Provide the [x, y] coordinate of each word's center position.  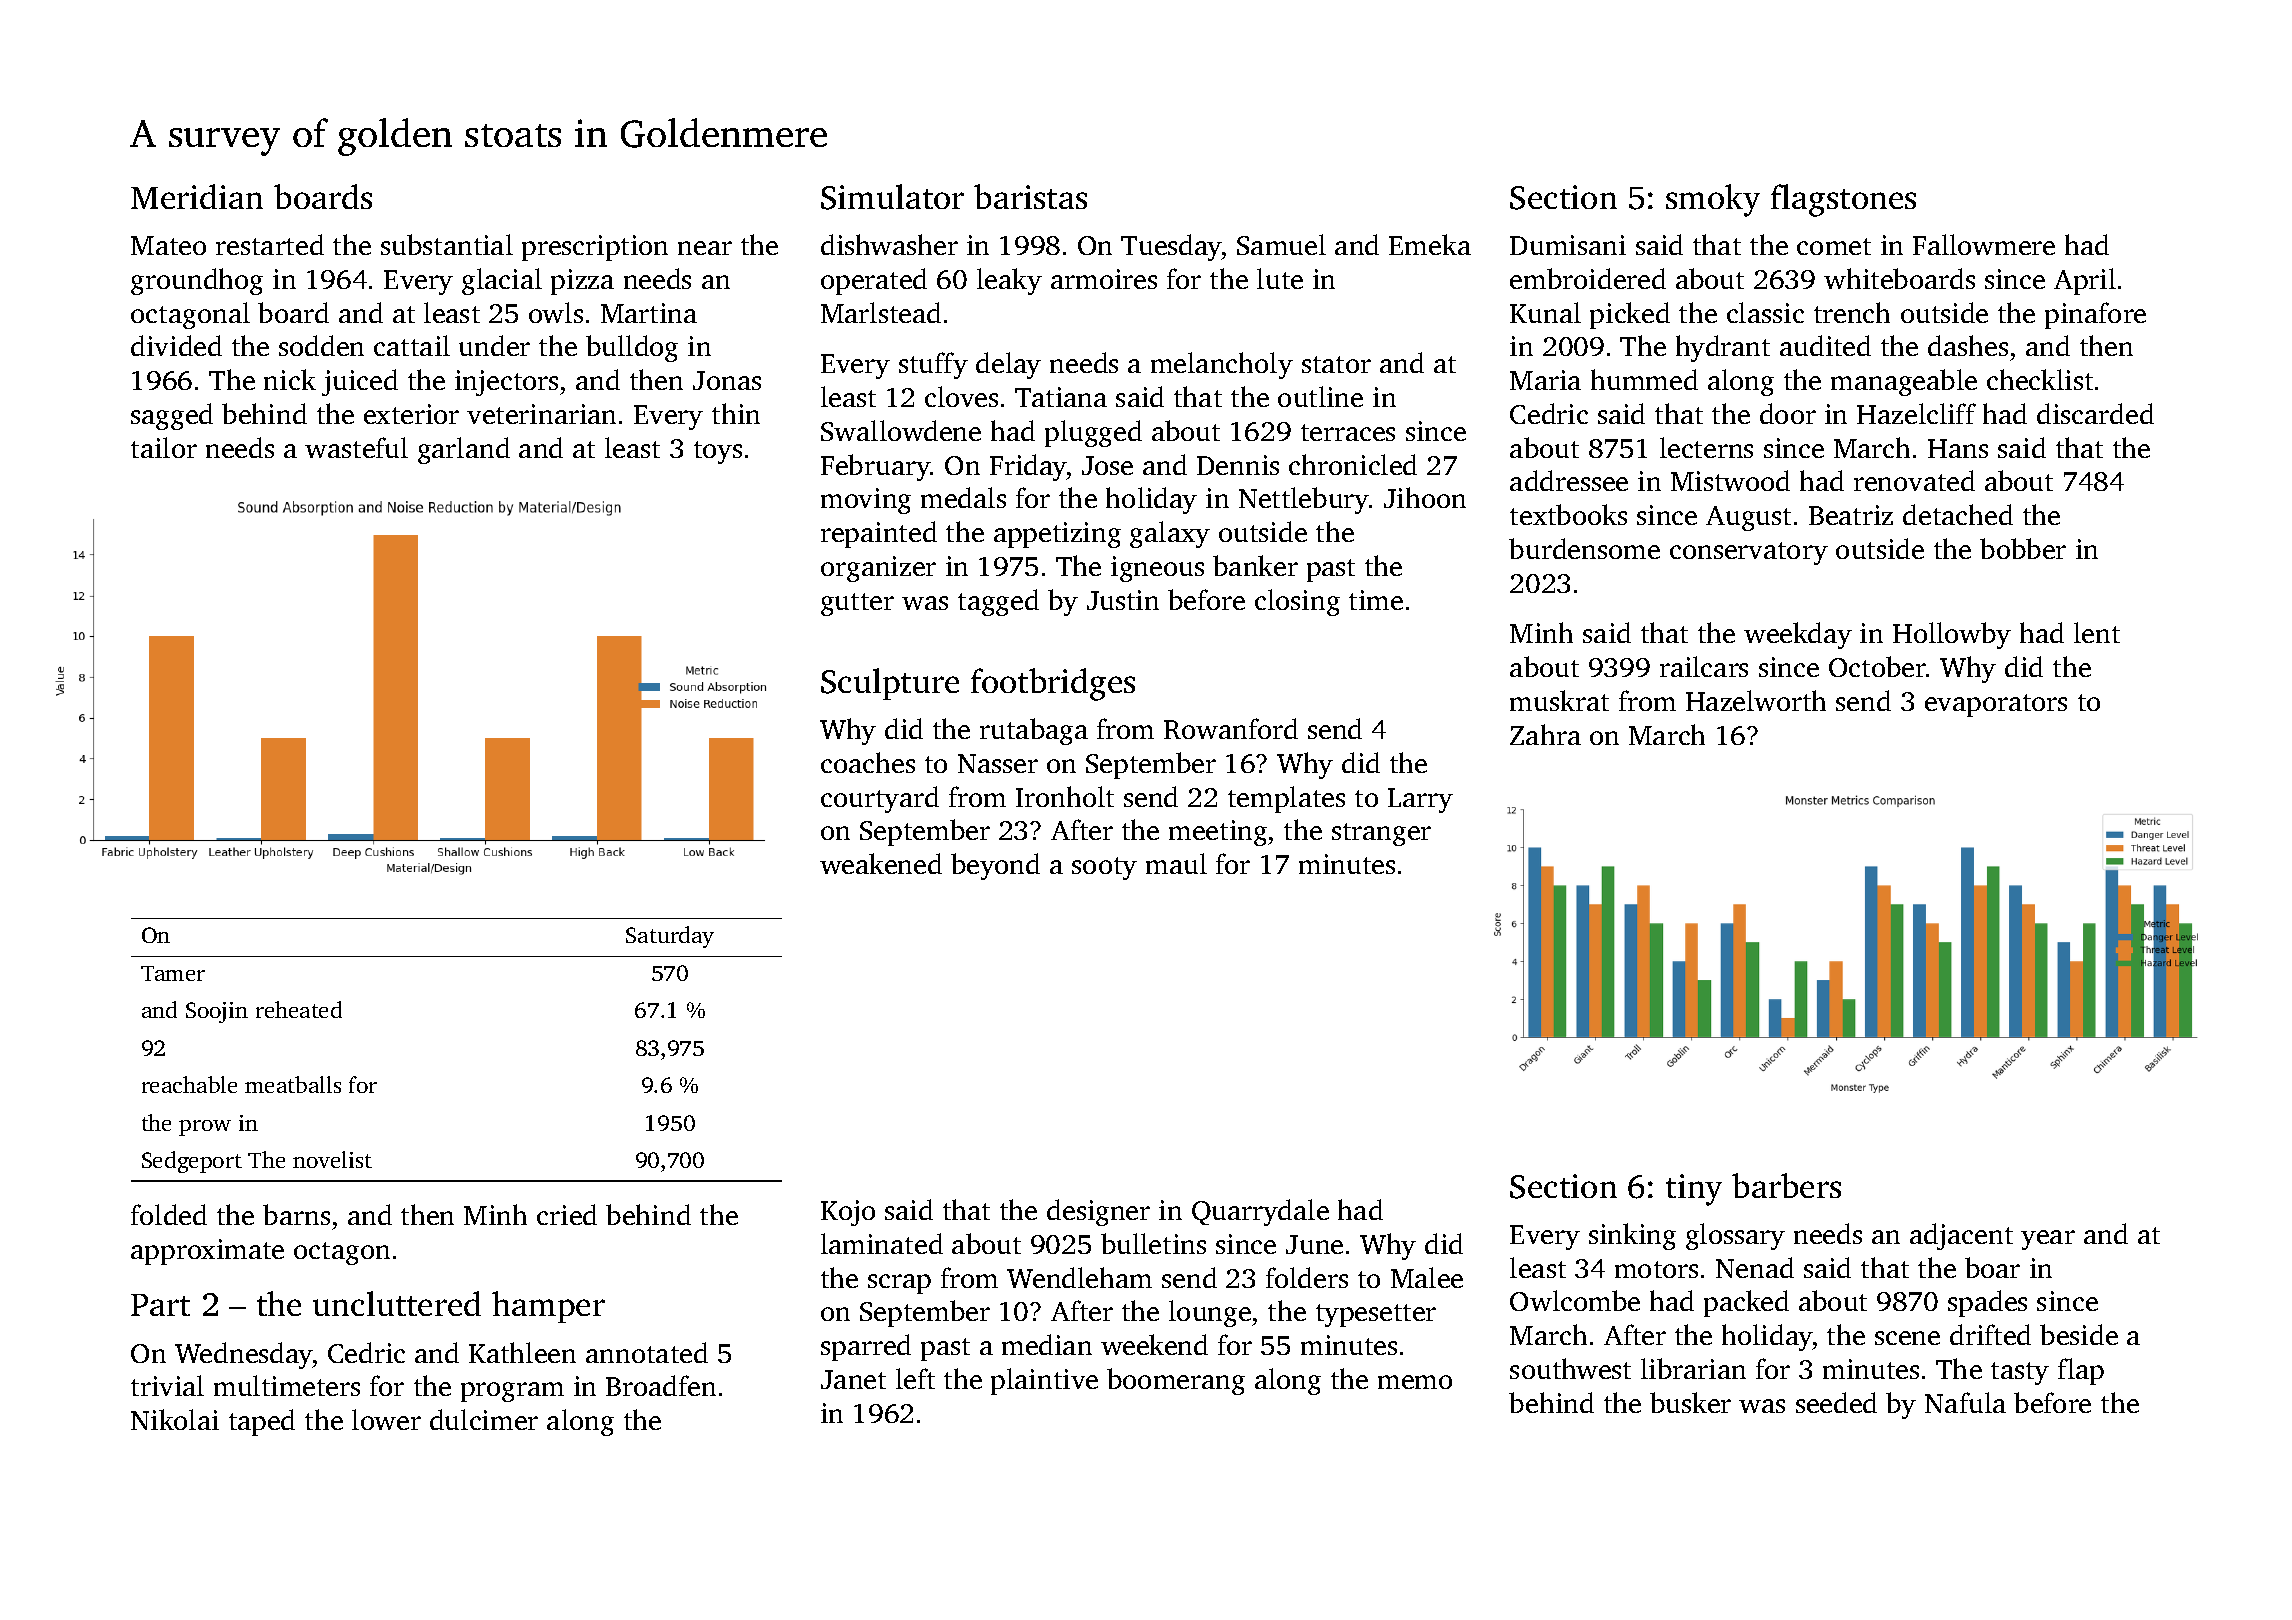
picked [1630, 315]
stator [1336, 364]
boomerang [1176, 1381]
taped [262, 1422]
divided [176, 345]
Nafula [1965, 1402]
